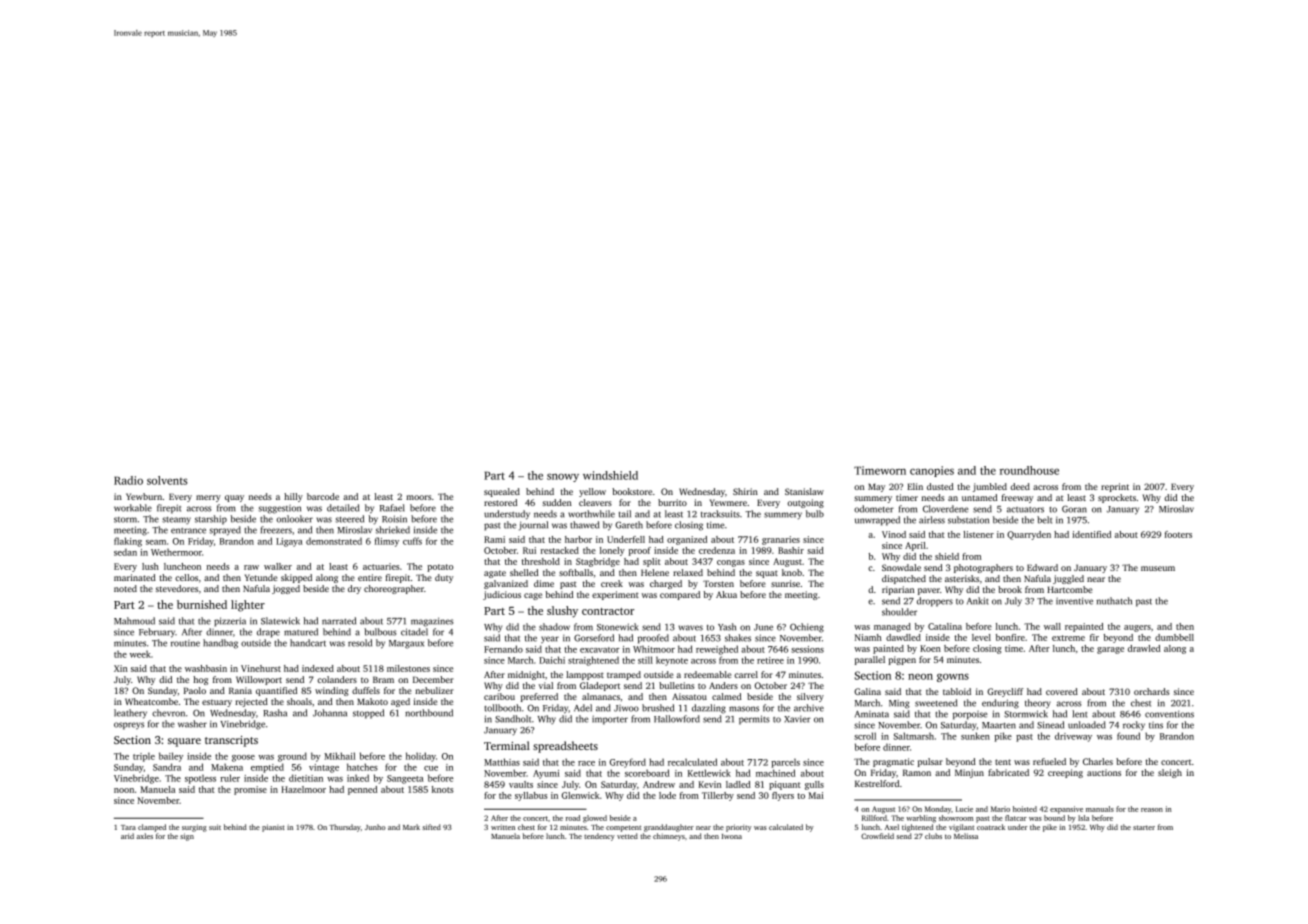 The image size is (1308, 924). Describe the element at coordinates (962, 578) in the document. I see `asterisks` at that location.
